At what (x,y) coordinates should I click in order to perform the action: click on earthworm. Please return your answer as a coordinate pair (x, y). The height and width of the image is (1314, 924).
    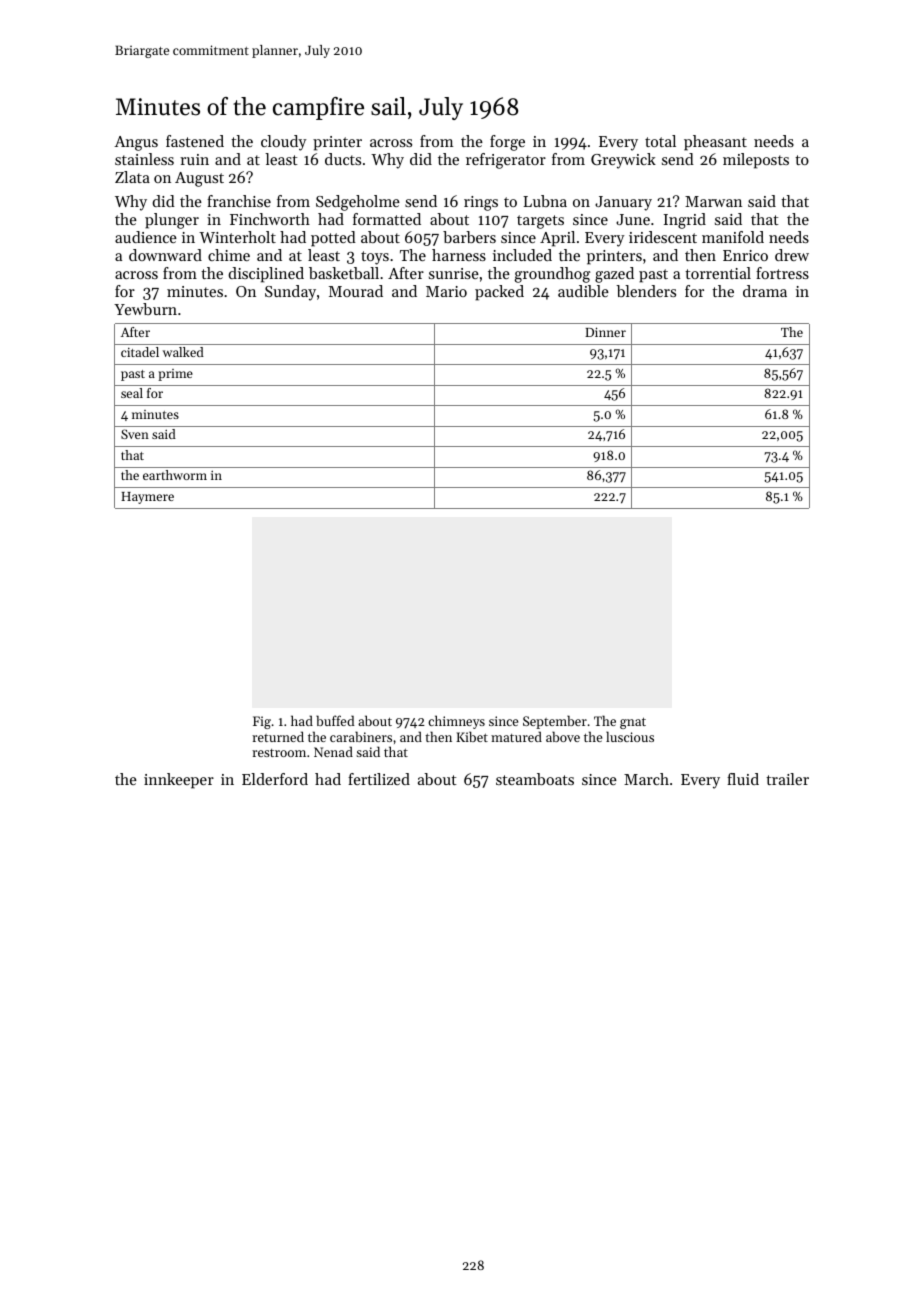
    Looking at the image, I should click on (175, 475).
